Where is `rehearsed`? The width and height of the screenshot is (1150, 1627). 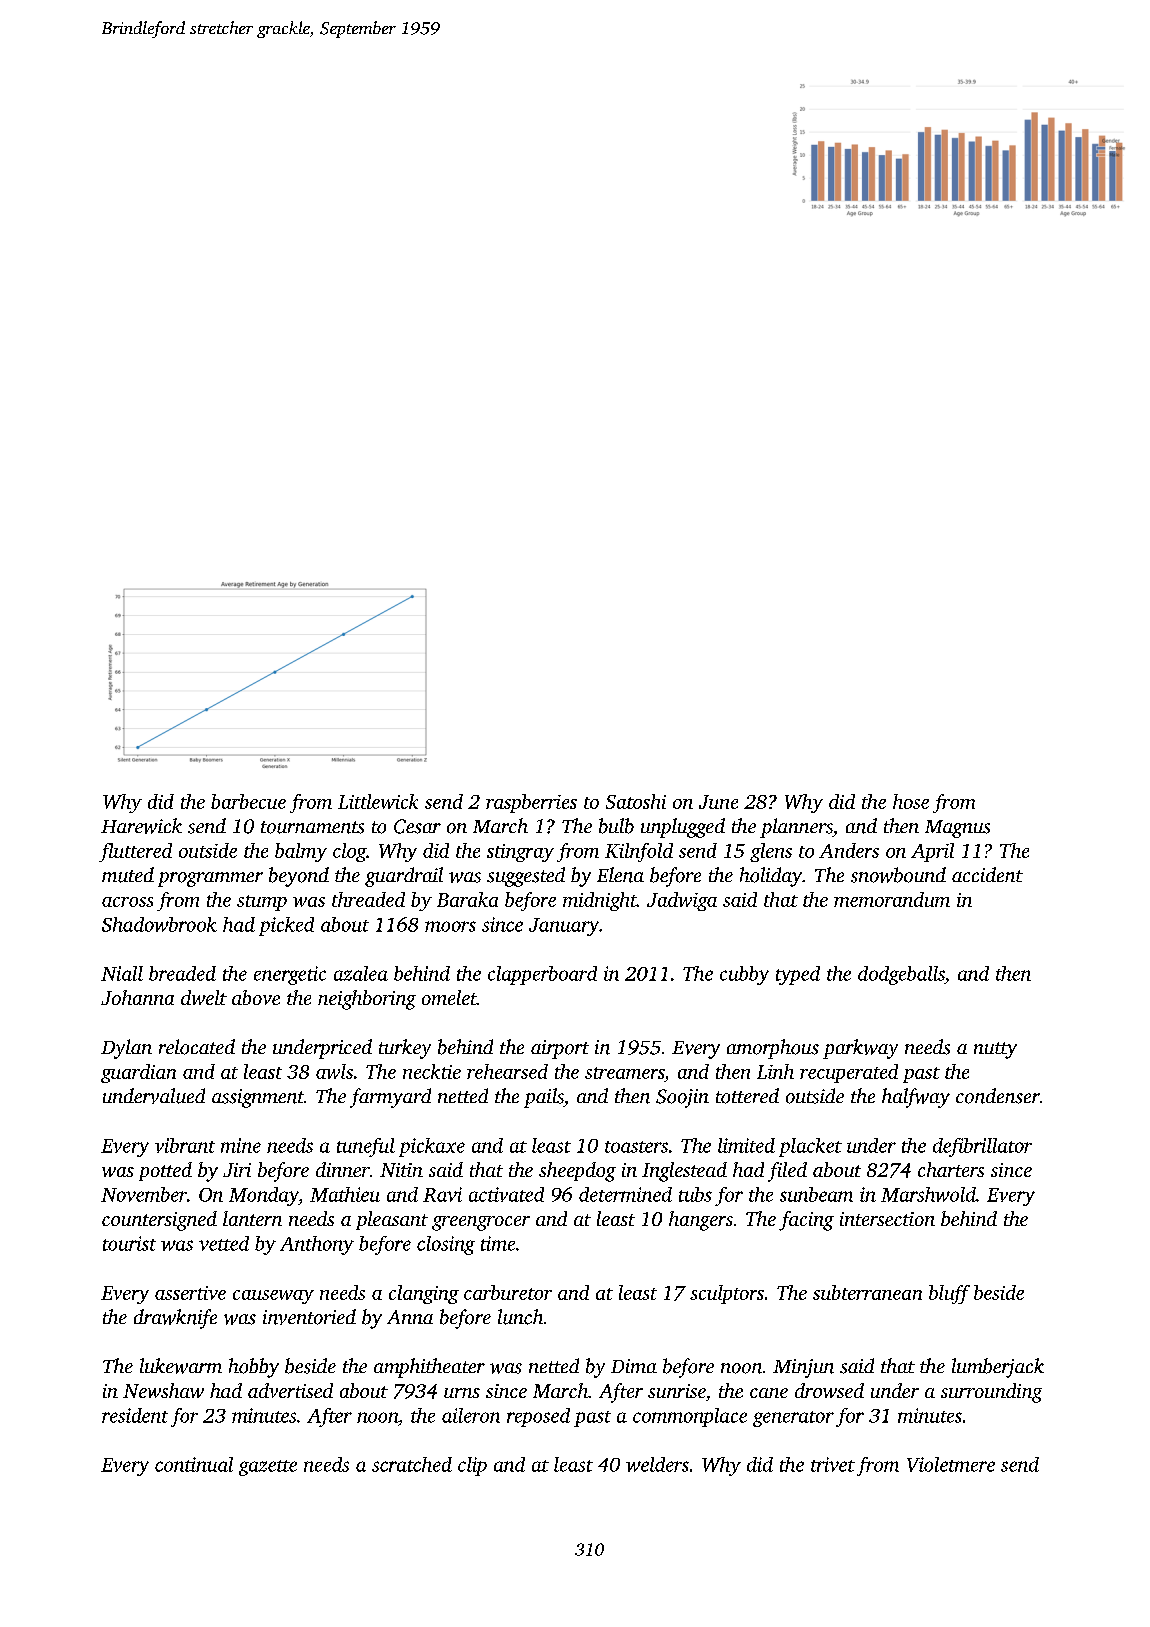
rehearsed is located at coordinates (507, 1071).
